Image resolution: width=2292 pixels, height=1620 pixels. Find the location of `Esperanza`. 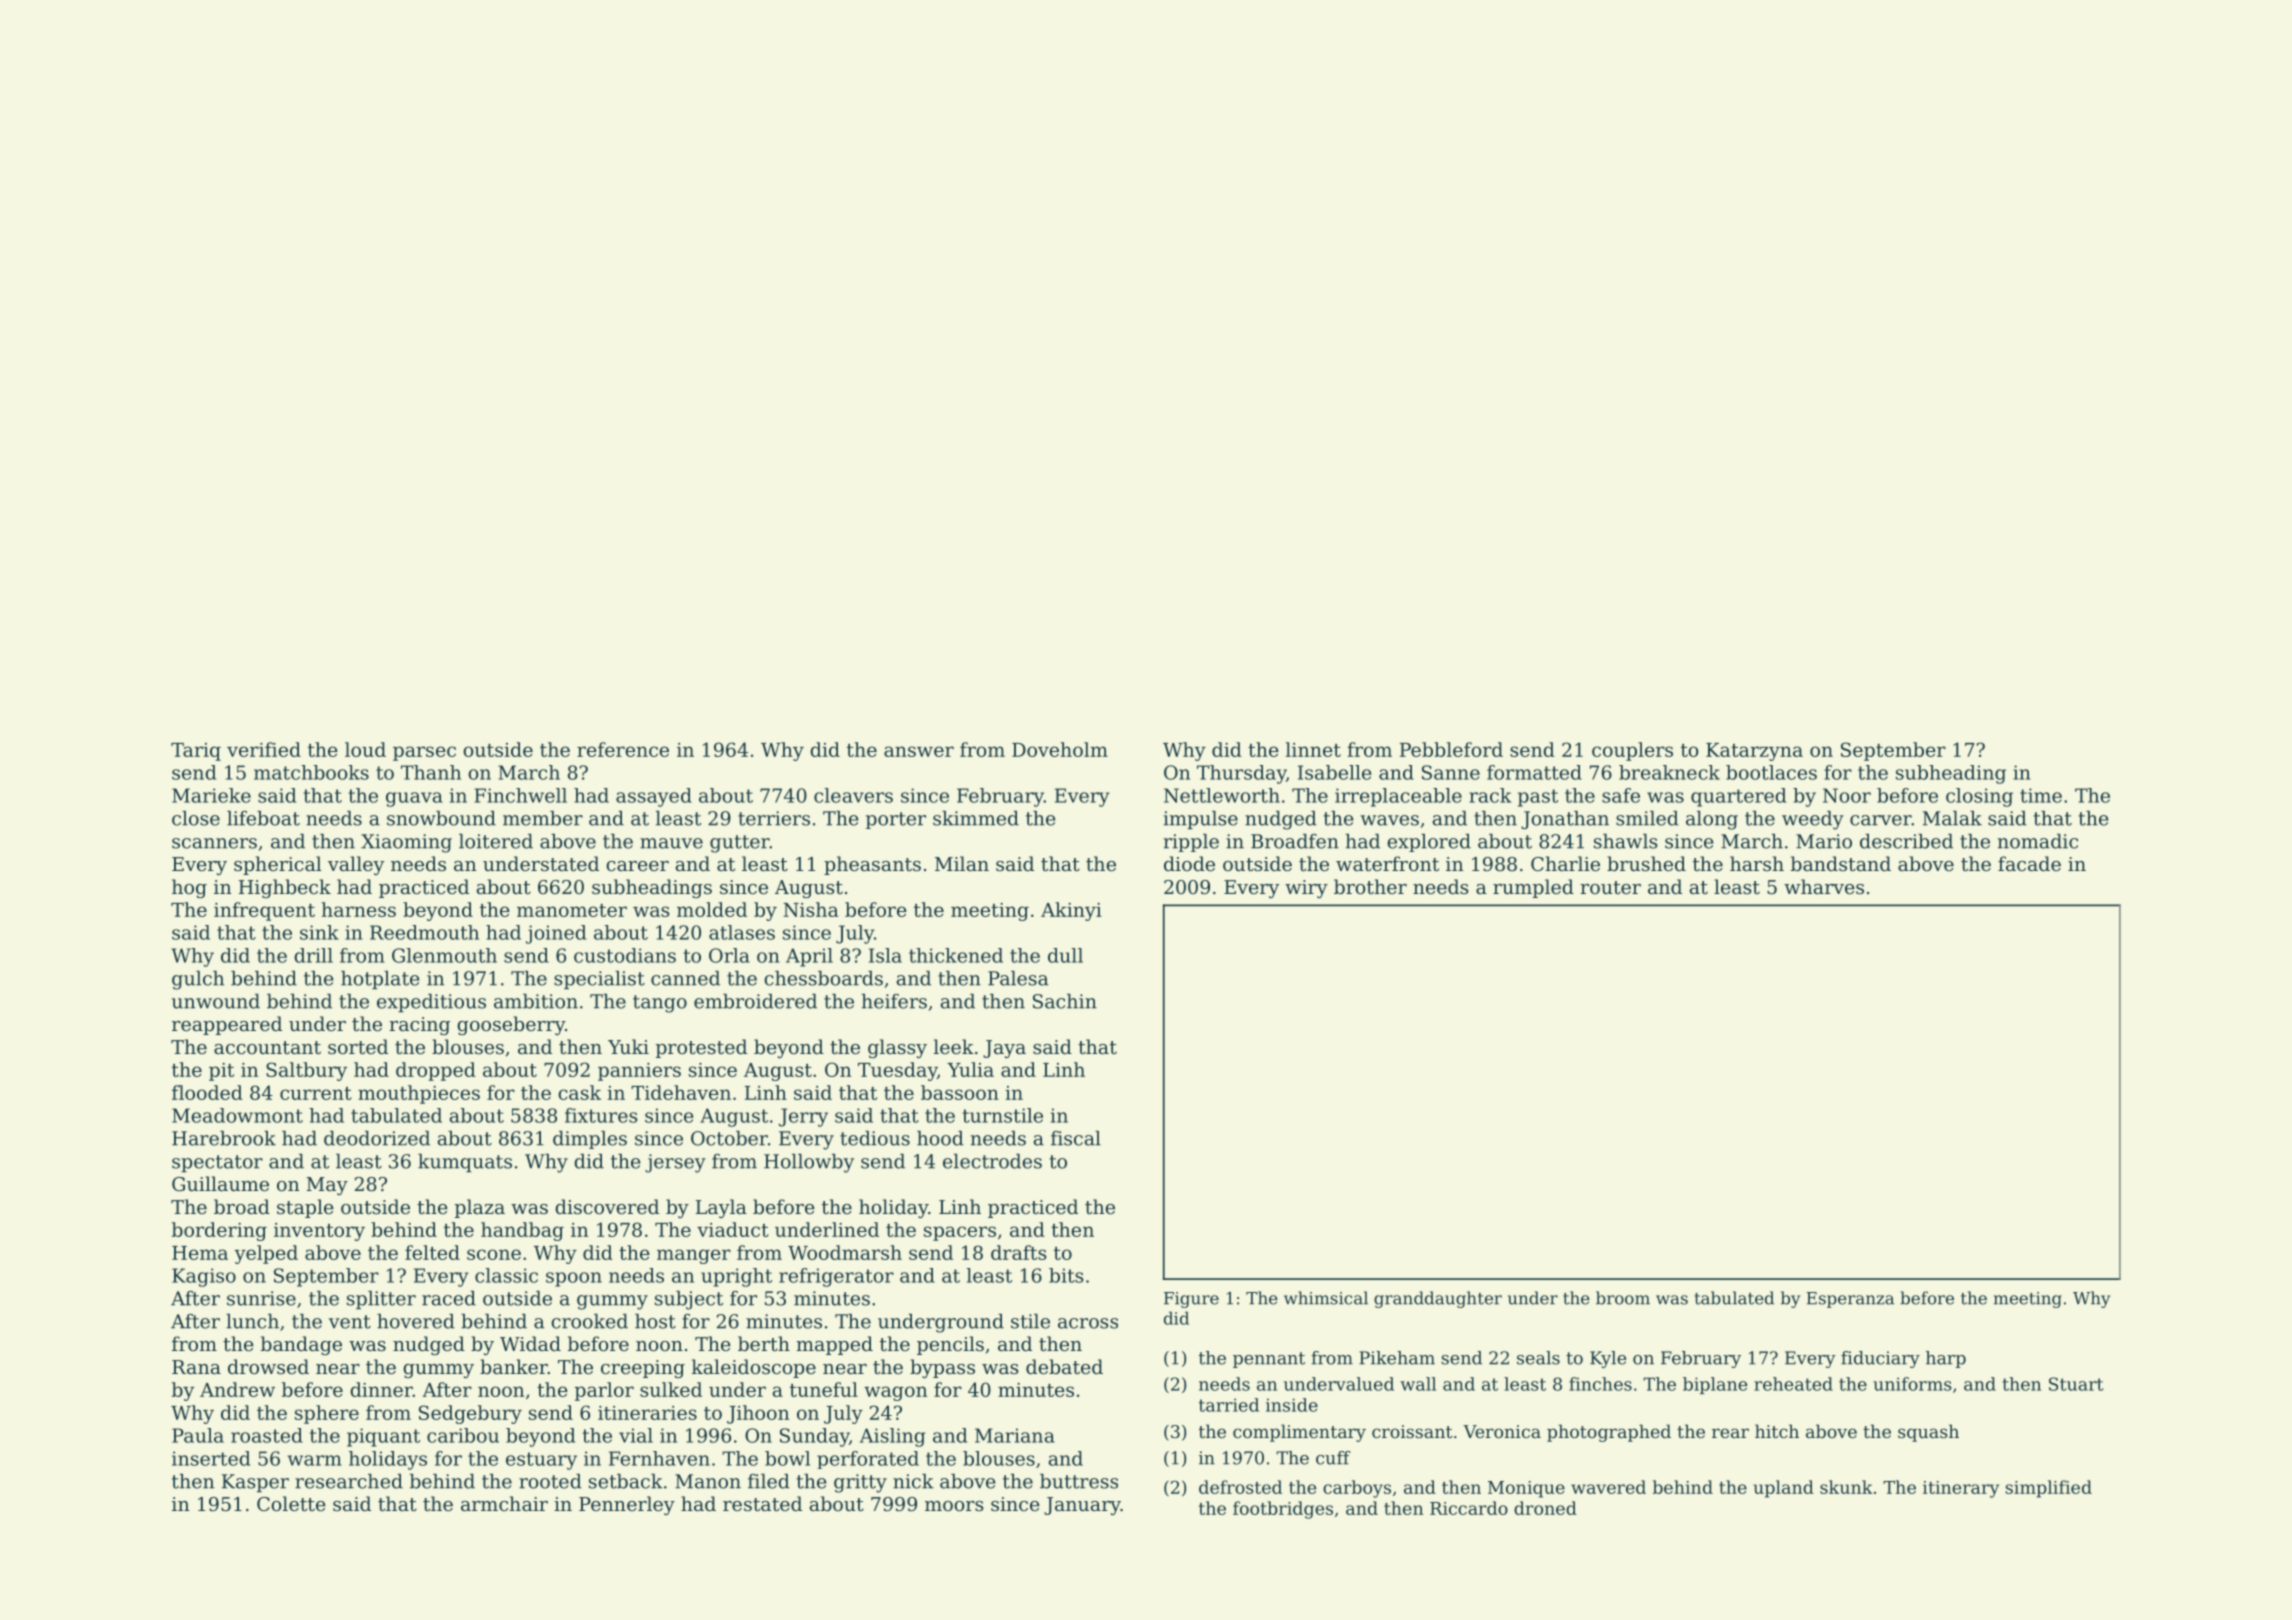

Esperanza is located at coordinates (1850, 1300).
